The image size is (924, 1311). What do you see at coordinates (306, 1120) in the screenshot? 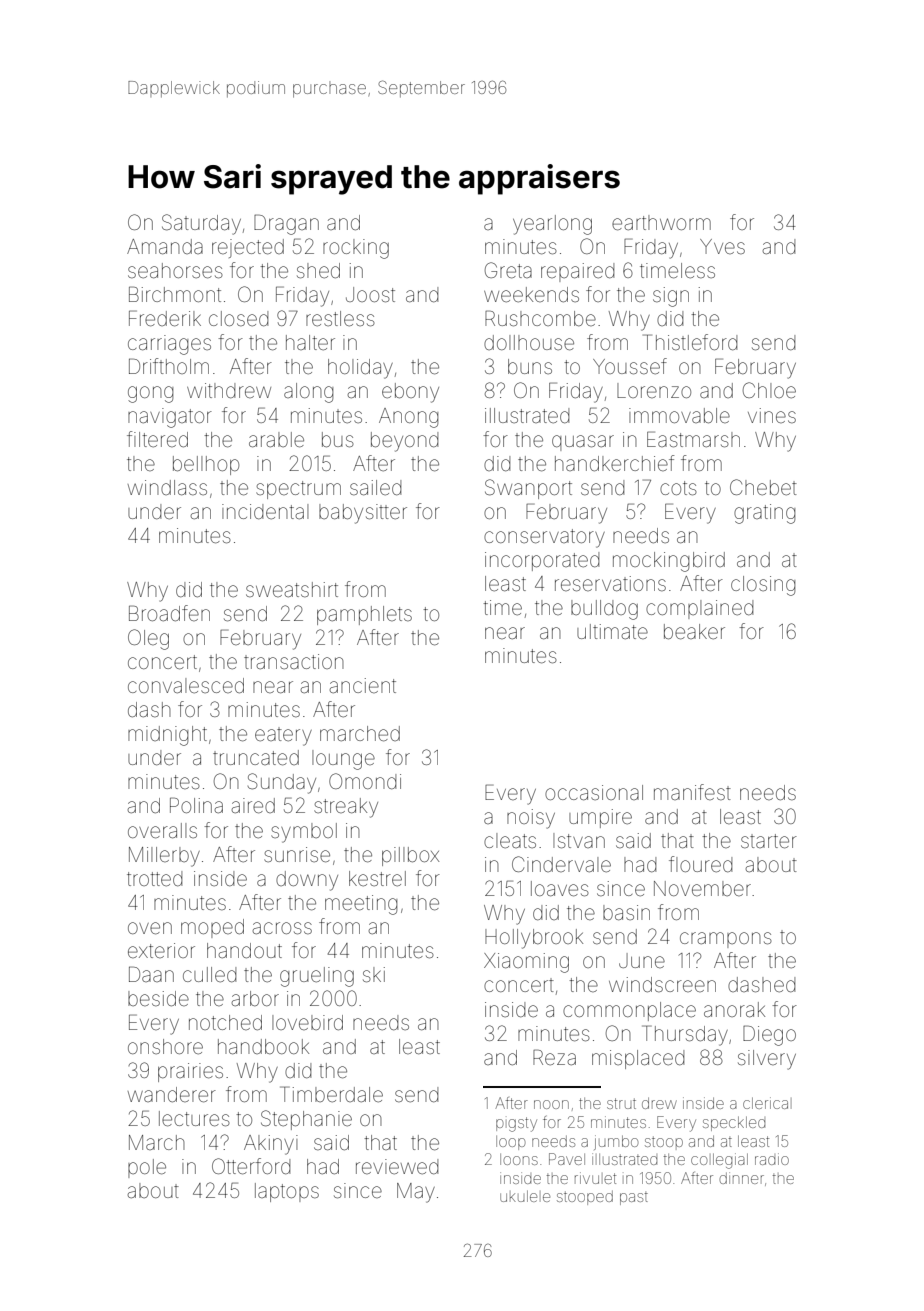
I see `Stephanie` at bounding box center [306, 1120].
